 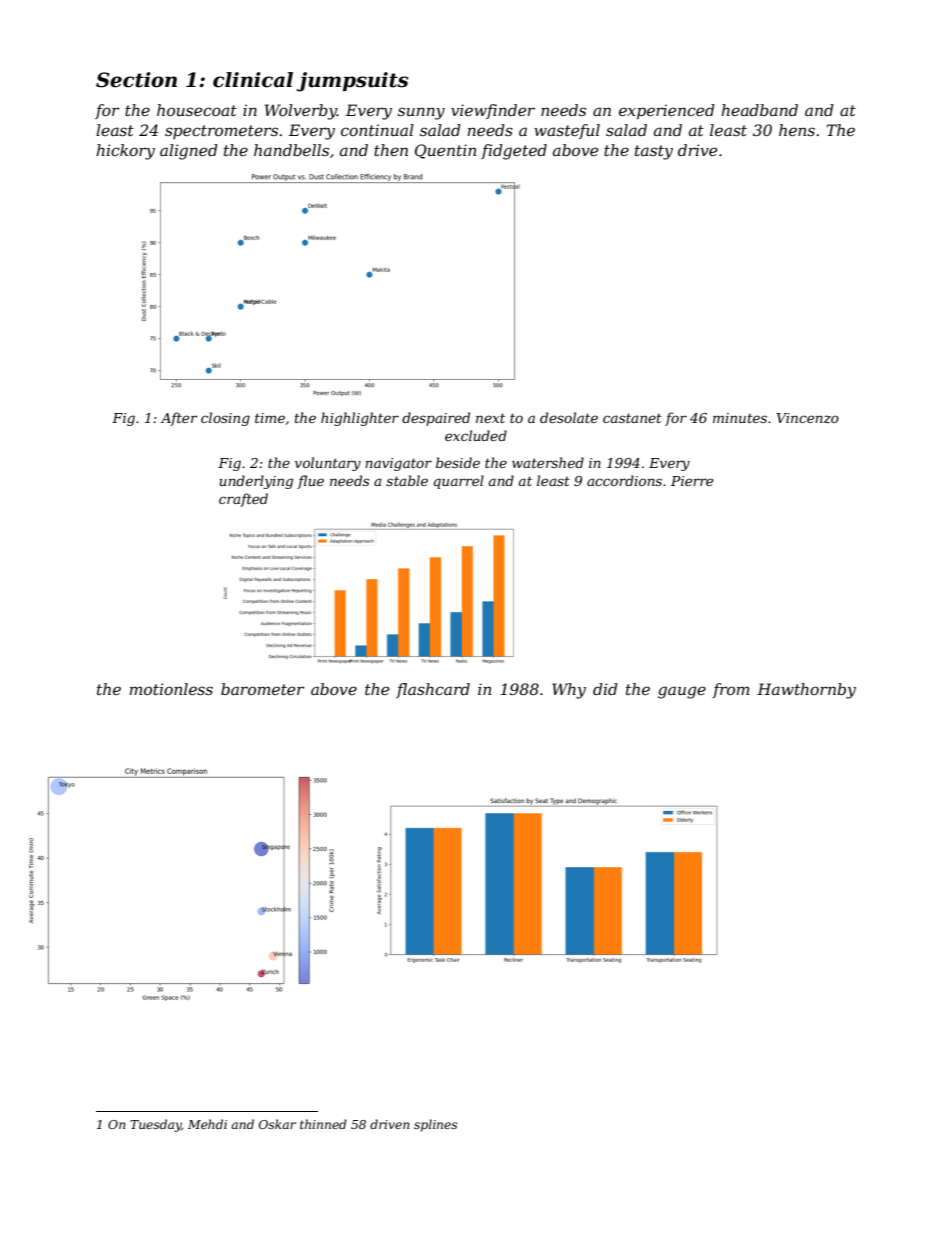 What do you see at coordinates (548, 462) in the document?
I see `watershed` at bounding box center [548, 462].
